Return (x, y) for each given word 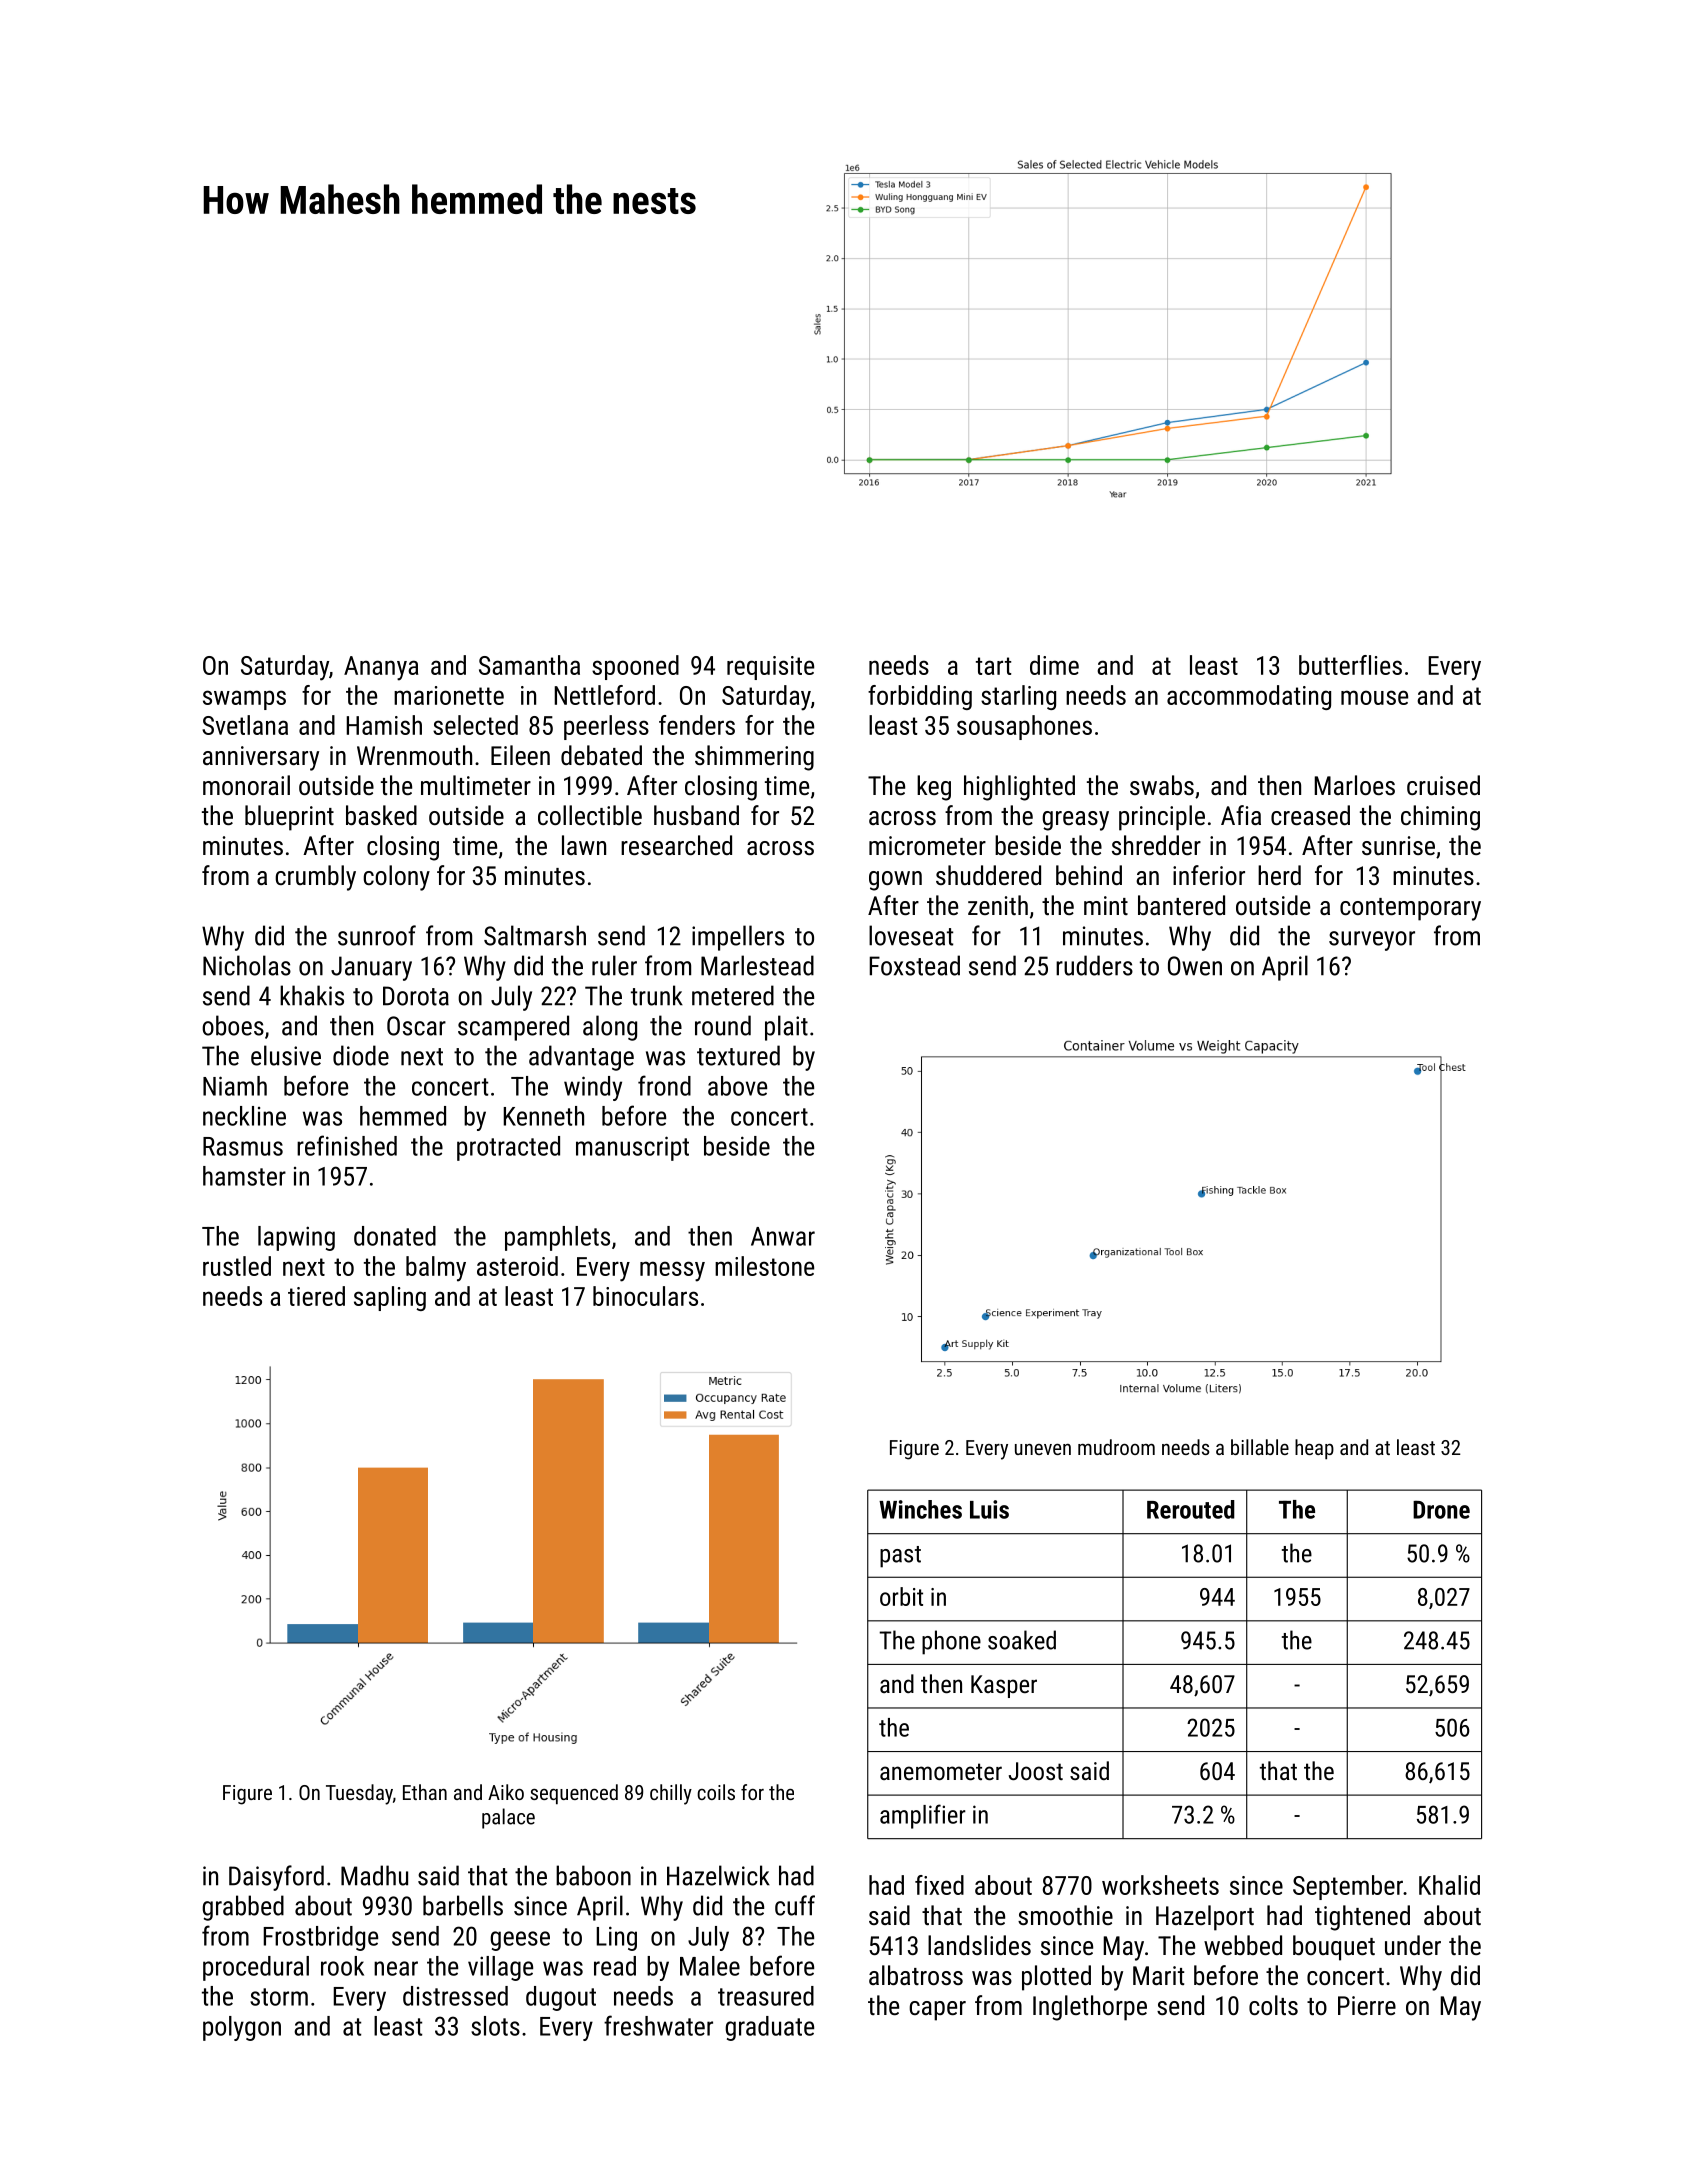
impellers (738, 938)
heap (1314, 1449)
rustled (237, 1266)
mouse (1374, 697)
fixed (939, 1885)
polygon (242, 2028)
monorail (246, 785)
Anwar (783, 1236)
